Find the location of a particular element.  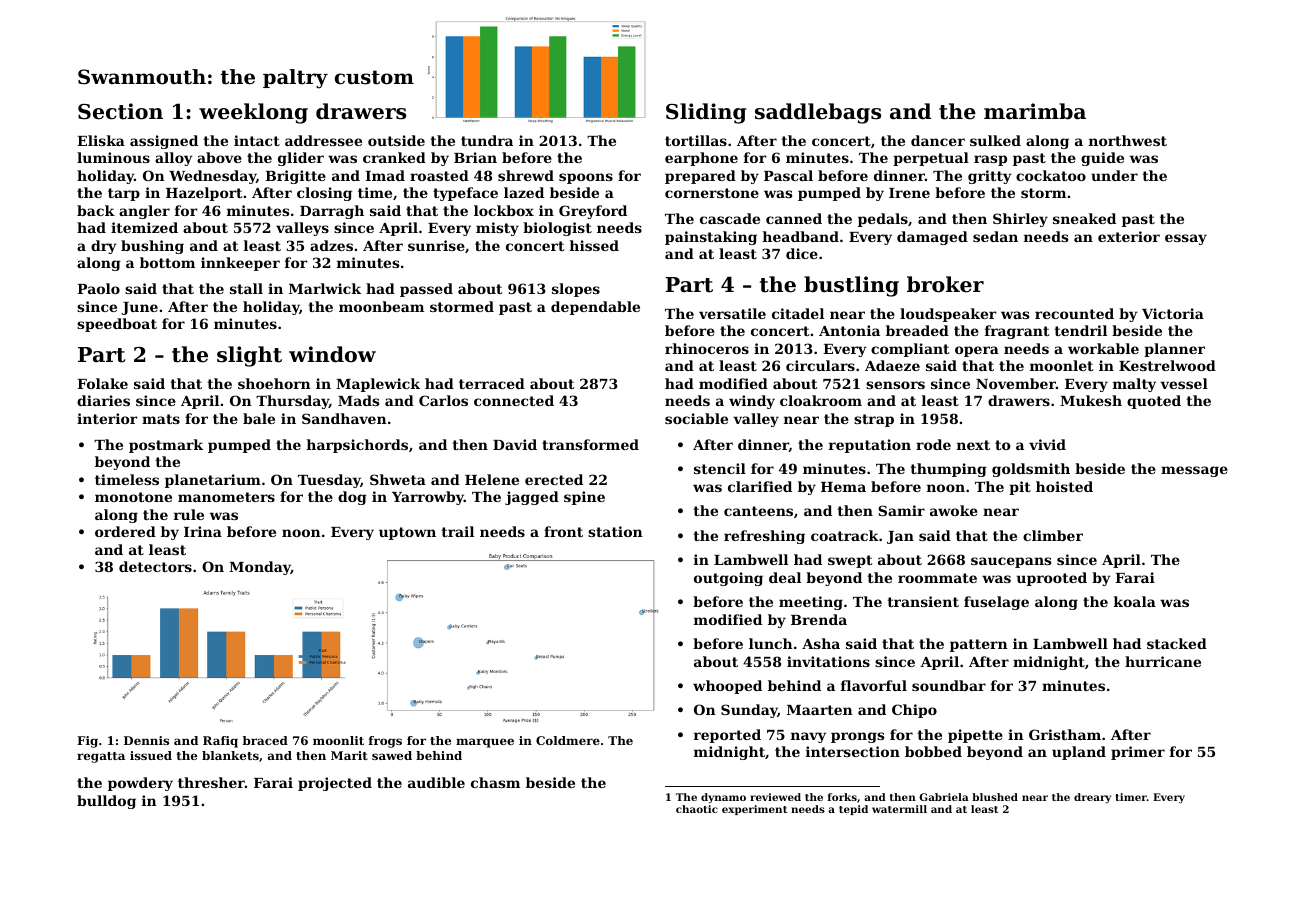

detectors is located at coordinates (155, 566).
